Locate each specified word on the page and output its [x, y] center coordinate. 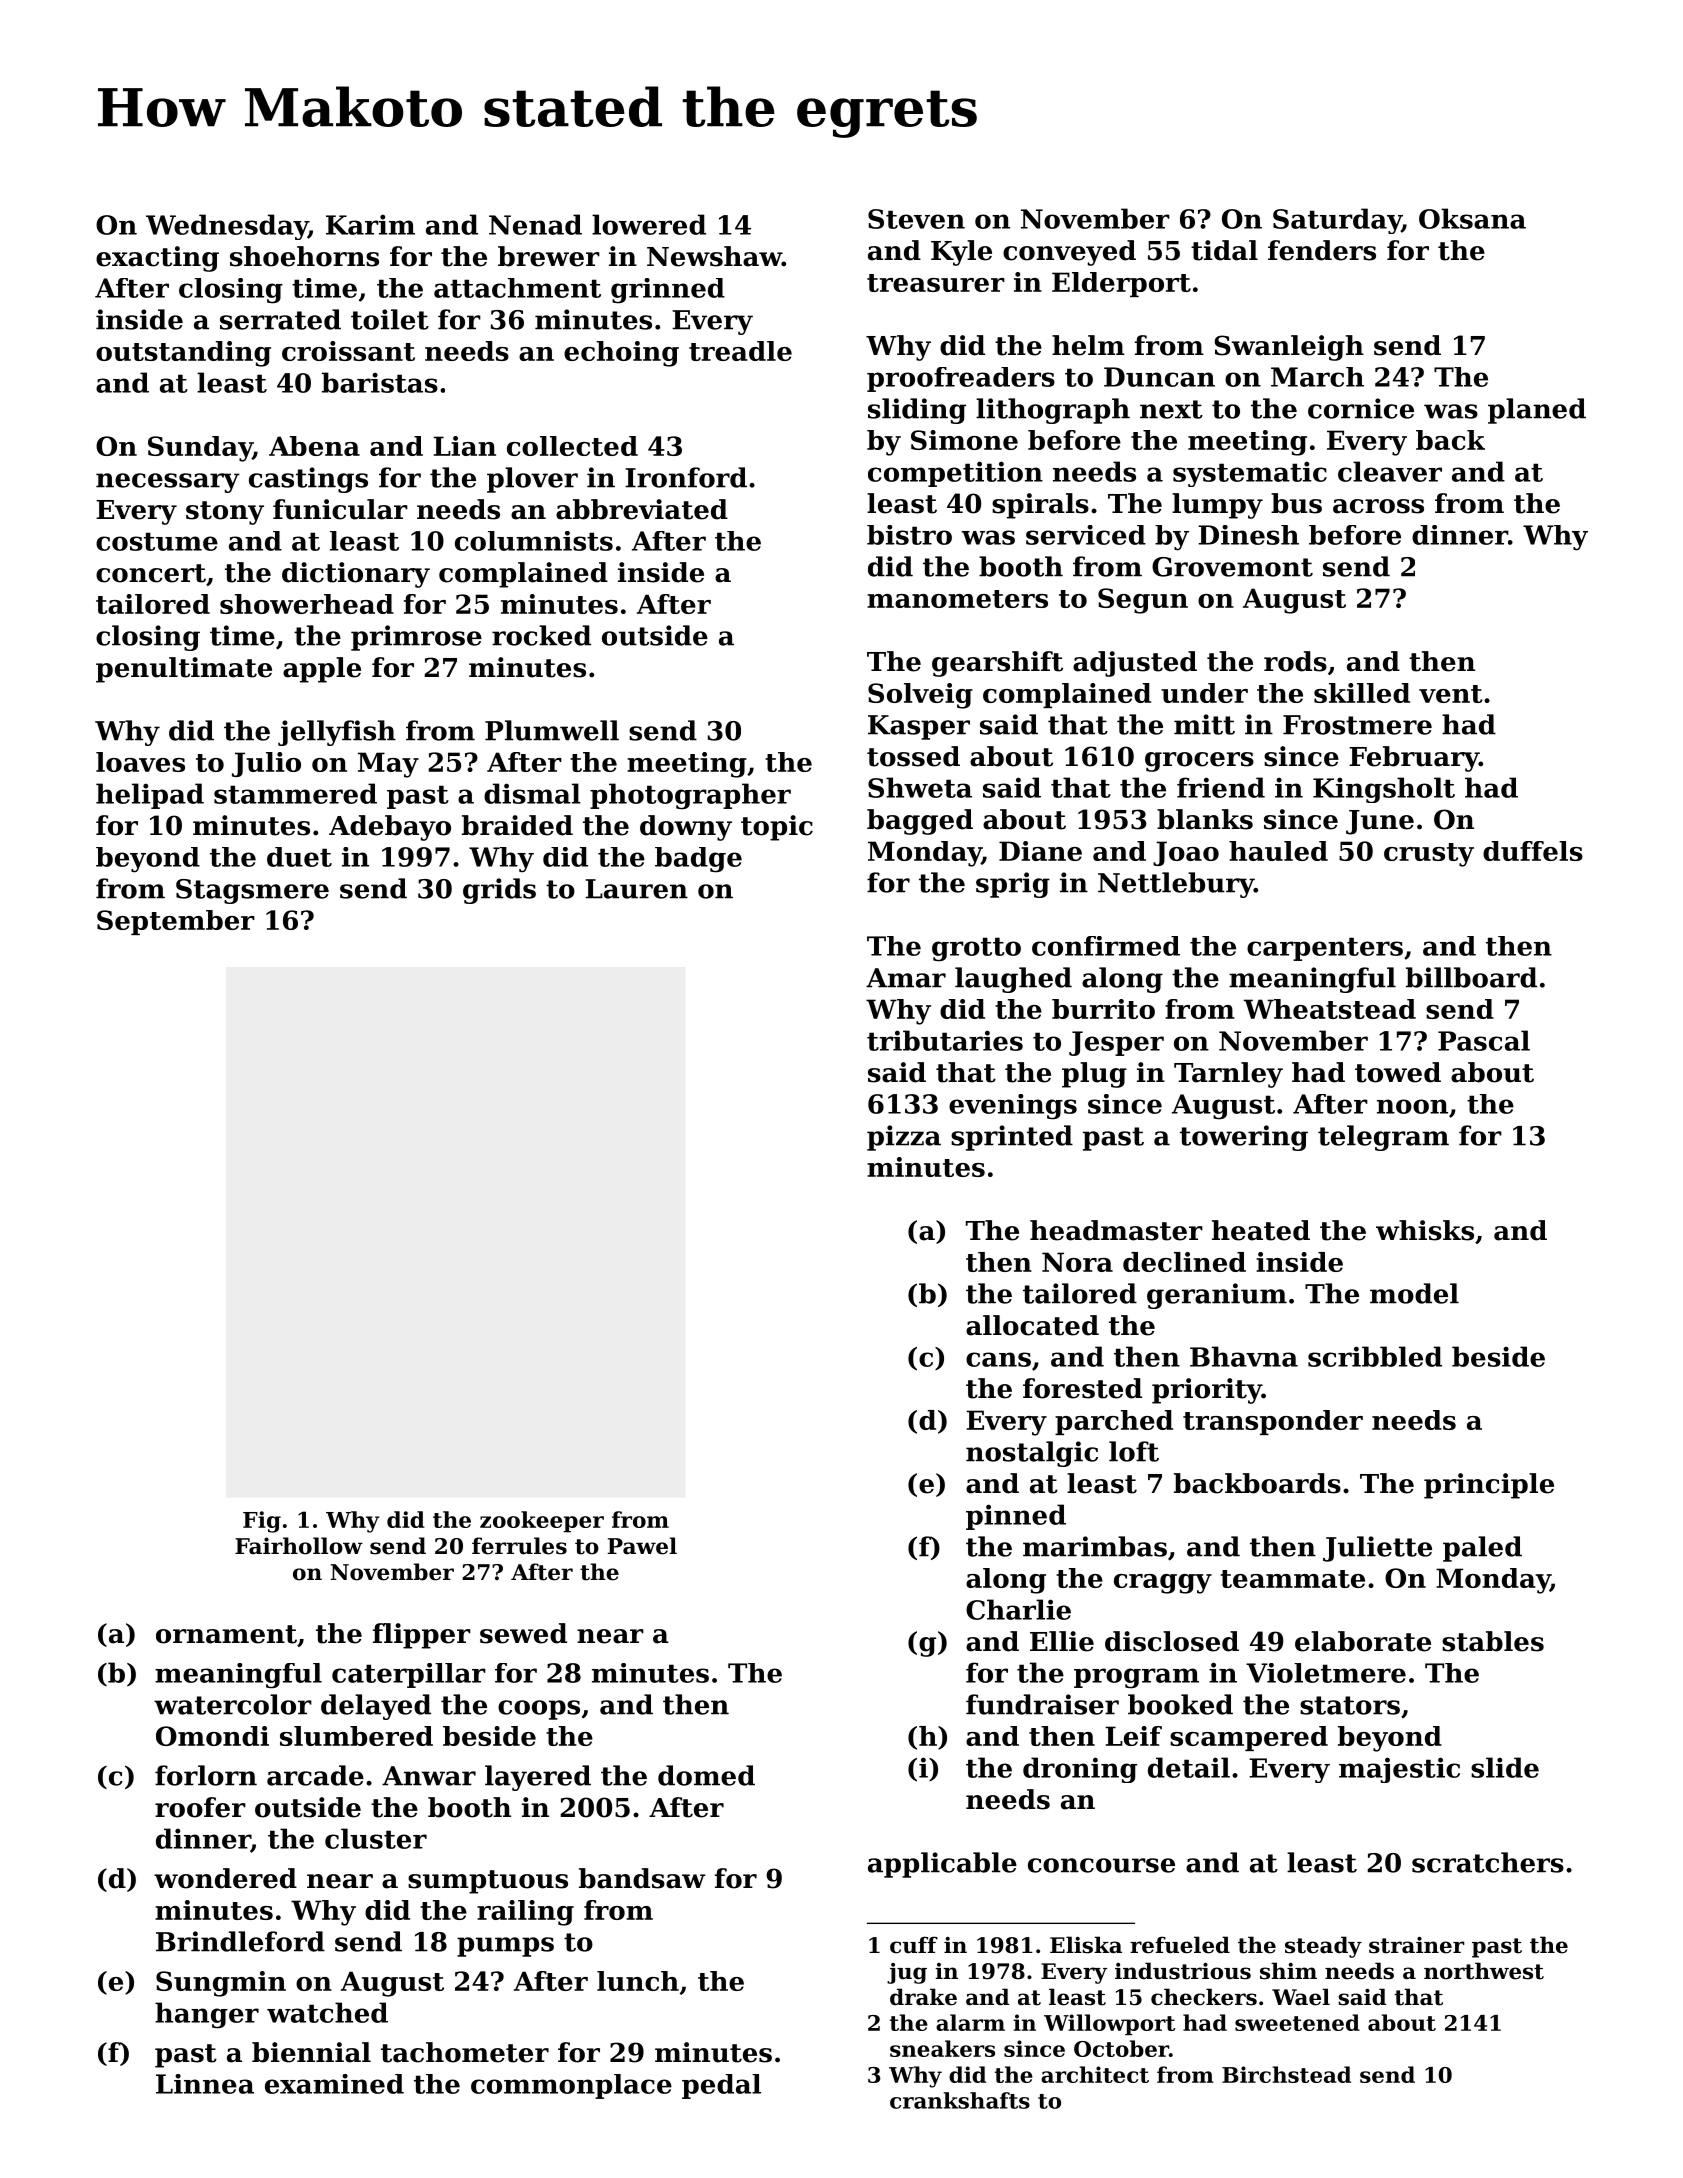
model [1414, 1293]
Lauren [636, 889]
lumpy [1217, 506]
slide [1505, 1767]
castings [308, 480]
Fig [262, 1522]
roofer [200, 1807]
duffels [1533, 851]
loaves [140, 762]
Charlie [1018, 1609]
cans [998, 1359]
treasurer [936, 283]
